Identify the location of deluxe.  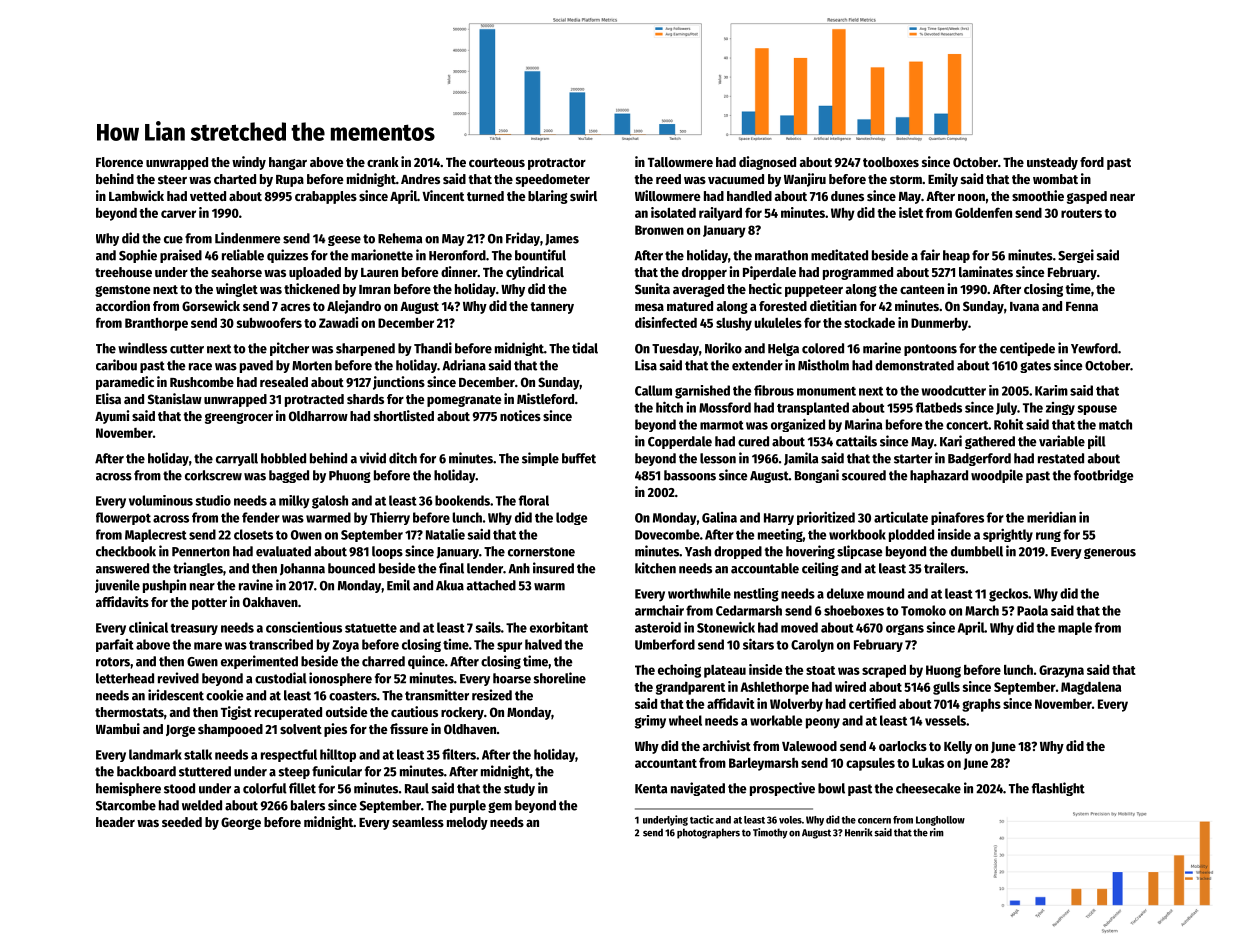
(845, 593).
